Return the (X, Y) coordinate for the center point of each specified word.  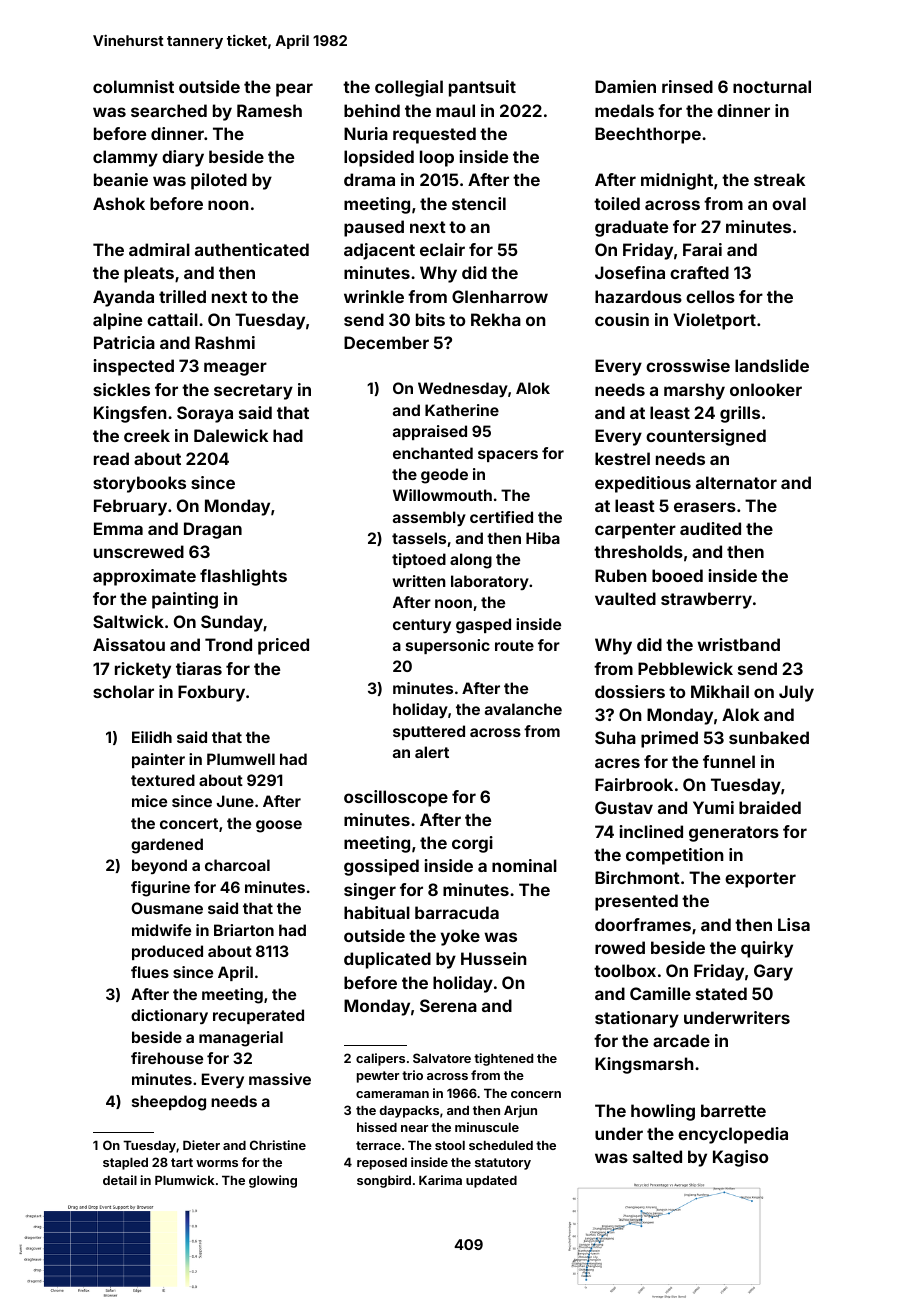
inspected (134, 367)
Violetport (714, 321)
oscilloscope (396, 798)
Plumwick (184, 1180)
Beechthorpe (648, 135)
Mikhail (720, 691)
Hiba (543, 538)
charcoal (237, 865)
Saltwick (128, 621)
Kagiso (740, 1158)
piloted (219, 181)
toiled (617, 203)
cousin (622, 319)
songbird (384, 1181)
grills (740, 414)
